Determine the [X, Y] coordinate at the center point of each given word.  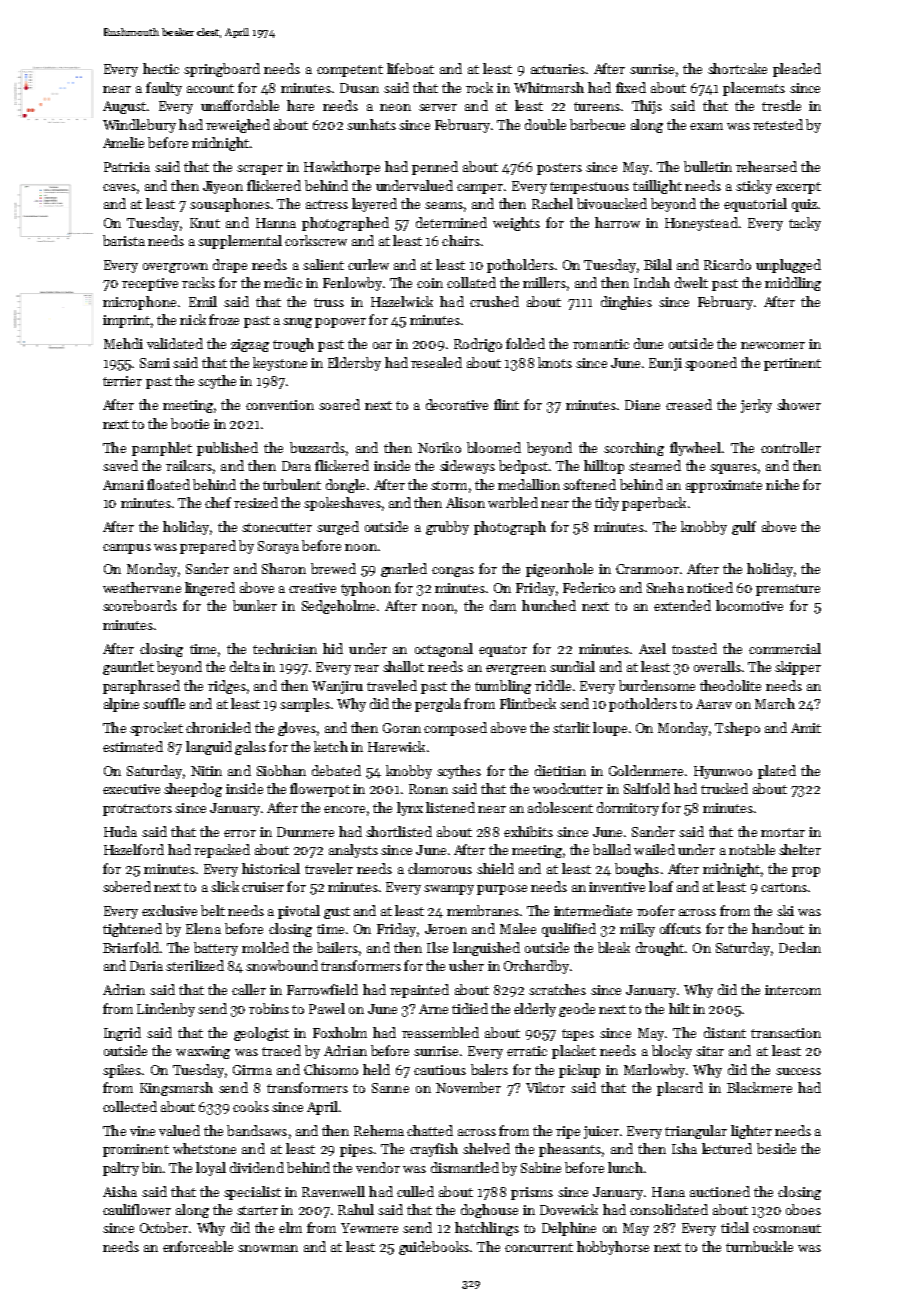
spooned [711, 364]
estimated [133, 746]
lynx [410, 809]
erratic [527, 1051]
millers [544, 282]
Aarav [714, 704]
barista [124, 240]
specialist [252, 1193]
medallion [529, 484]
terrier [122, 381]
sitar [710, 1051]
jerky [756, 406]
